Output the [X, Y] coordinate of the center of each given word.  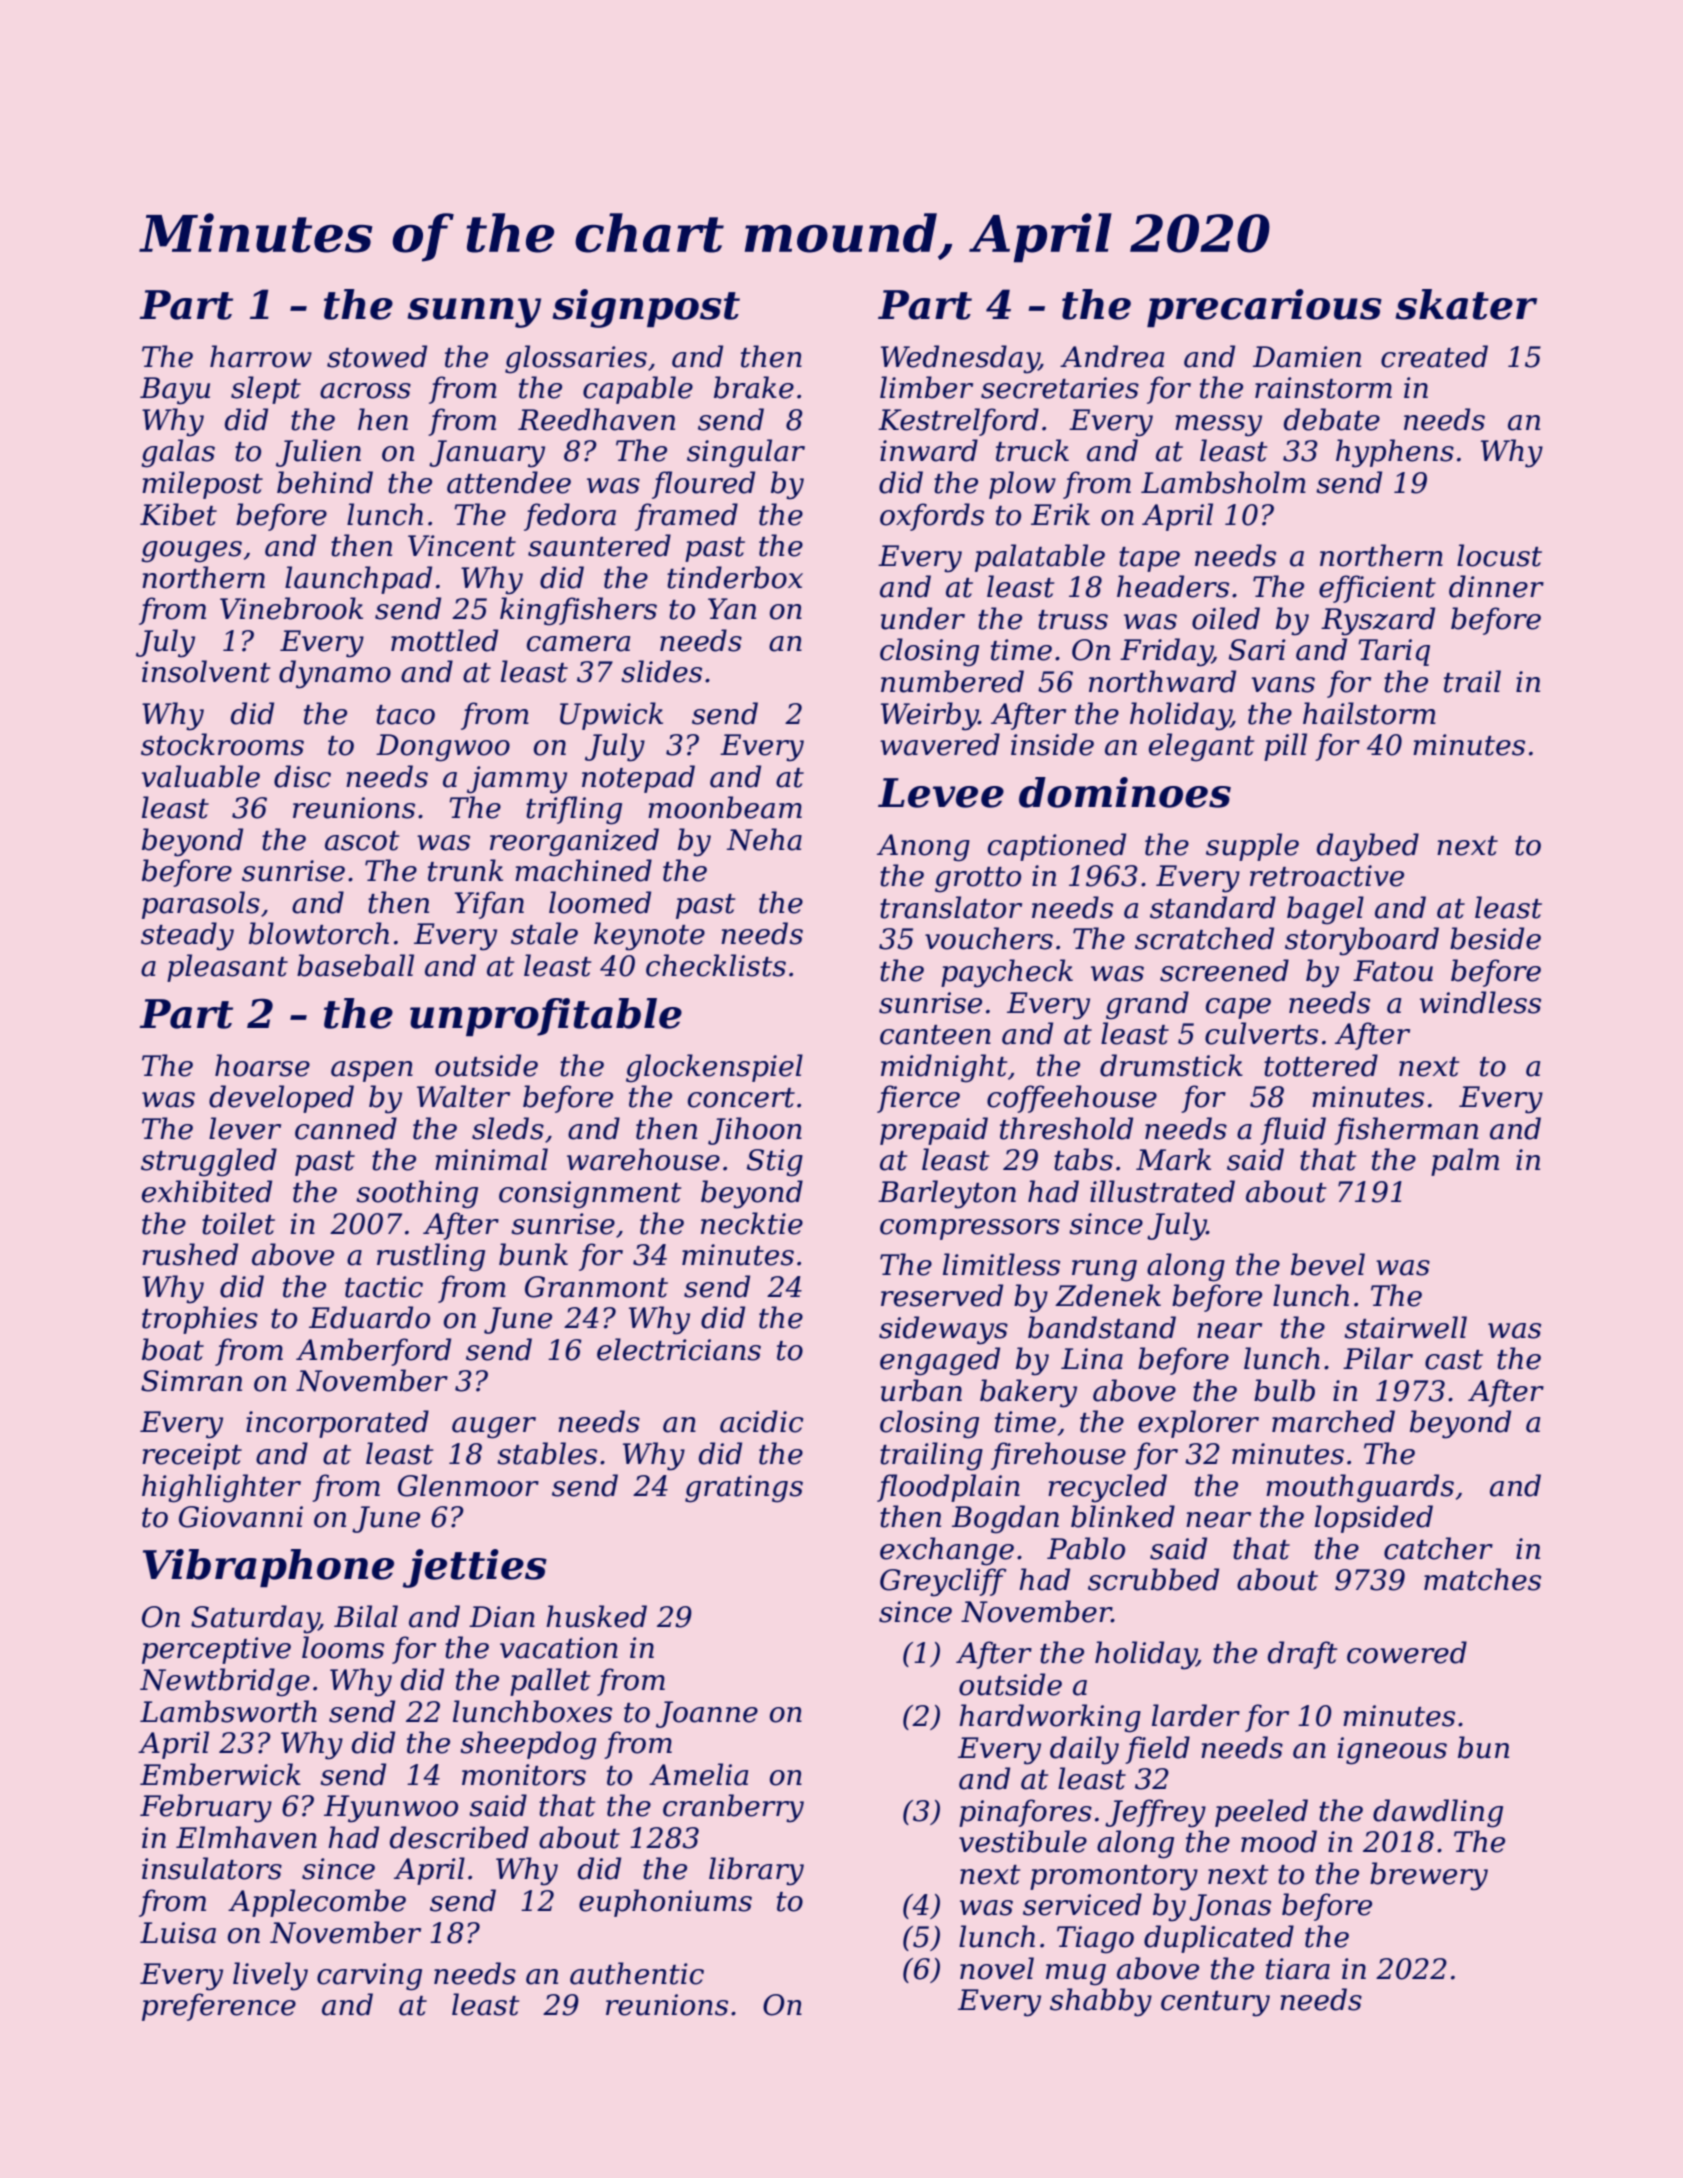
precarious [1264, 308]
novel [997, 1968]
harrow [261, 356]
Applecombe [317, 1903]
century [1215, 2004]
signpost [646, 308]
